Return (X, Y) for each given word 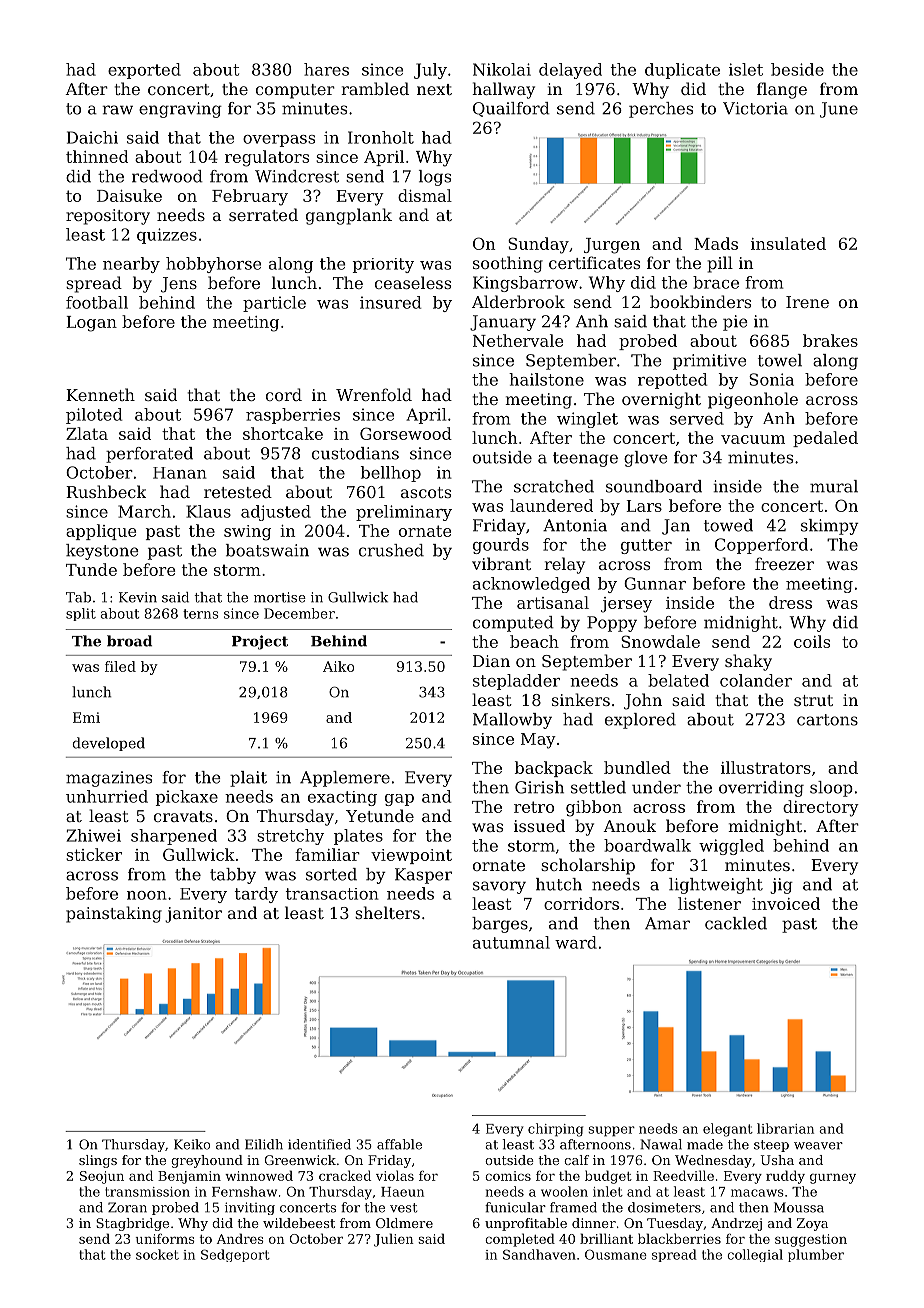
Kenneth (100, 394)
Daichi (92, 137)
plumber (816, 1255)
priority (383, 265)
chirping (555, 1130)
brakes (830, 340)
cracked (345, 1175)
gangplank (349, 216)
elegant (728, 1130)
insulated (788, 243)
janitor (193, 915)
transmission (147, 1192)
